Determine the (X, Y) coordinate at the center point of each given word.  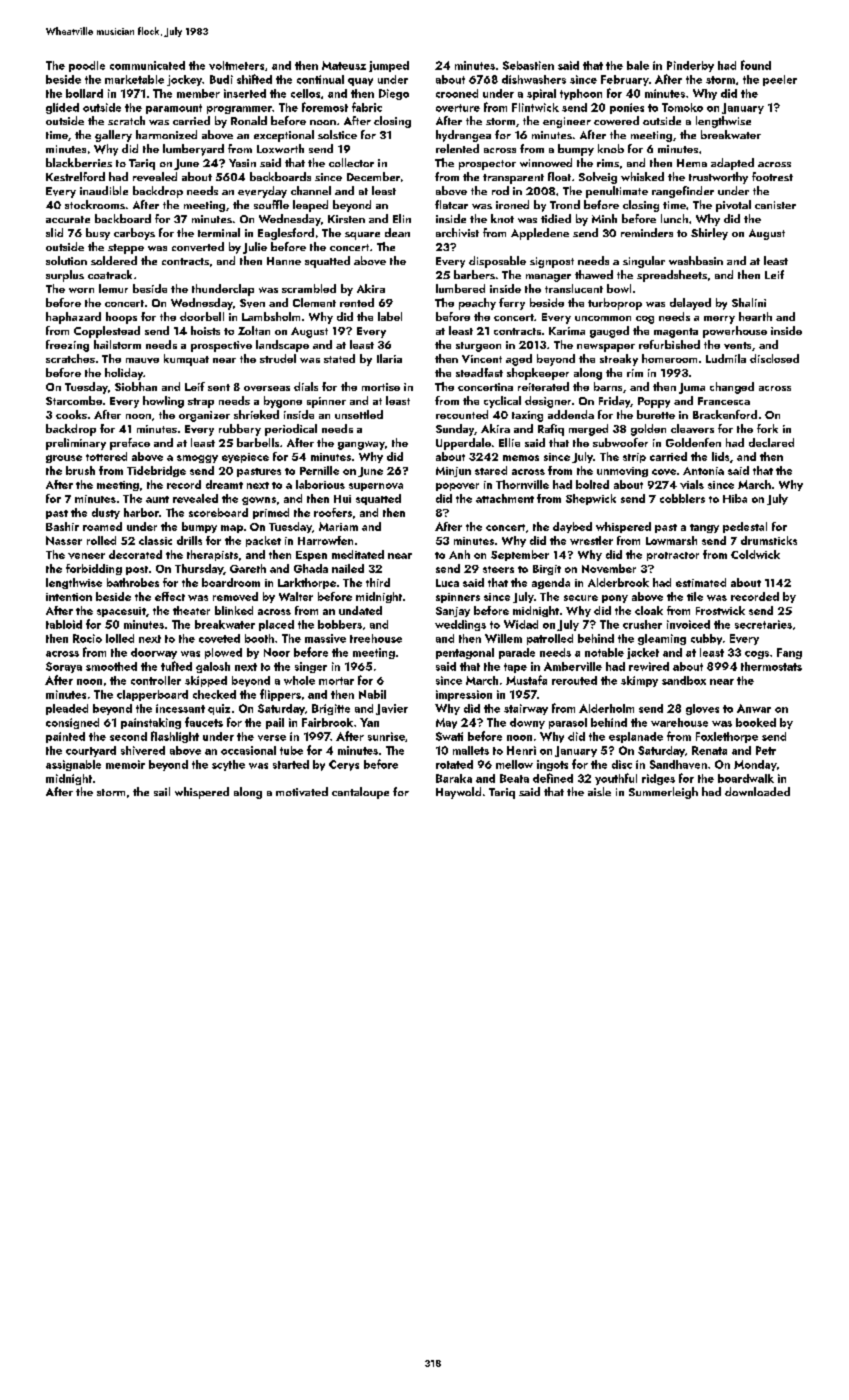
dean (397, 232)
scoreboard (218, 512)
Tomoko (682, 107)
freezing (67, 346)
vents (737, 345)
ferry (512, 304)
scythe (228, 765)
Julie (255, 248)
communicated (147, 65)
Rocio (87, 638)
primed (271, 513)
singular (644, 262)
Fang (789, 653)
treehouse (376, 638)
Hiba (735, 498)
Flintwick (535, 107)
